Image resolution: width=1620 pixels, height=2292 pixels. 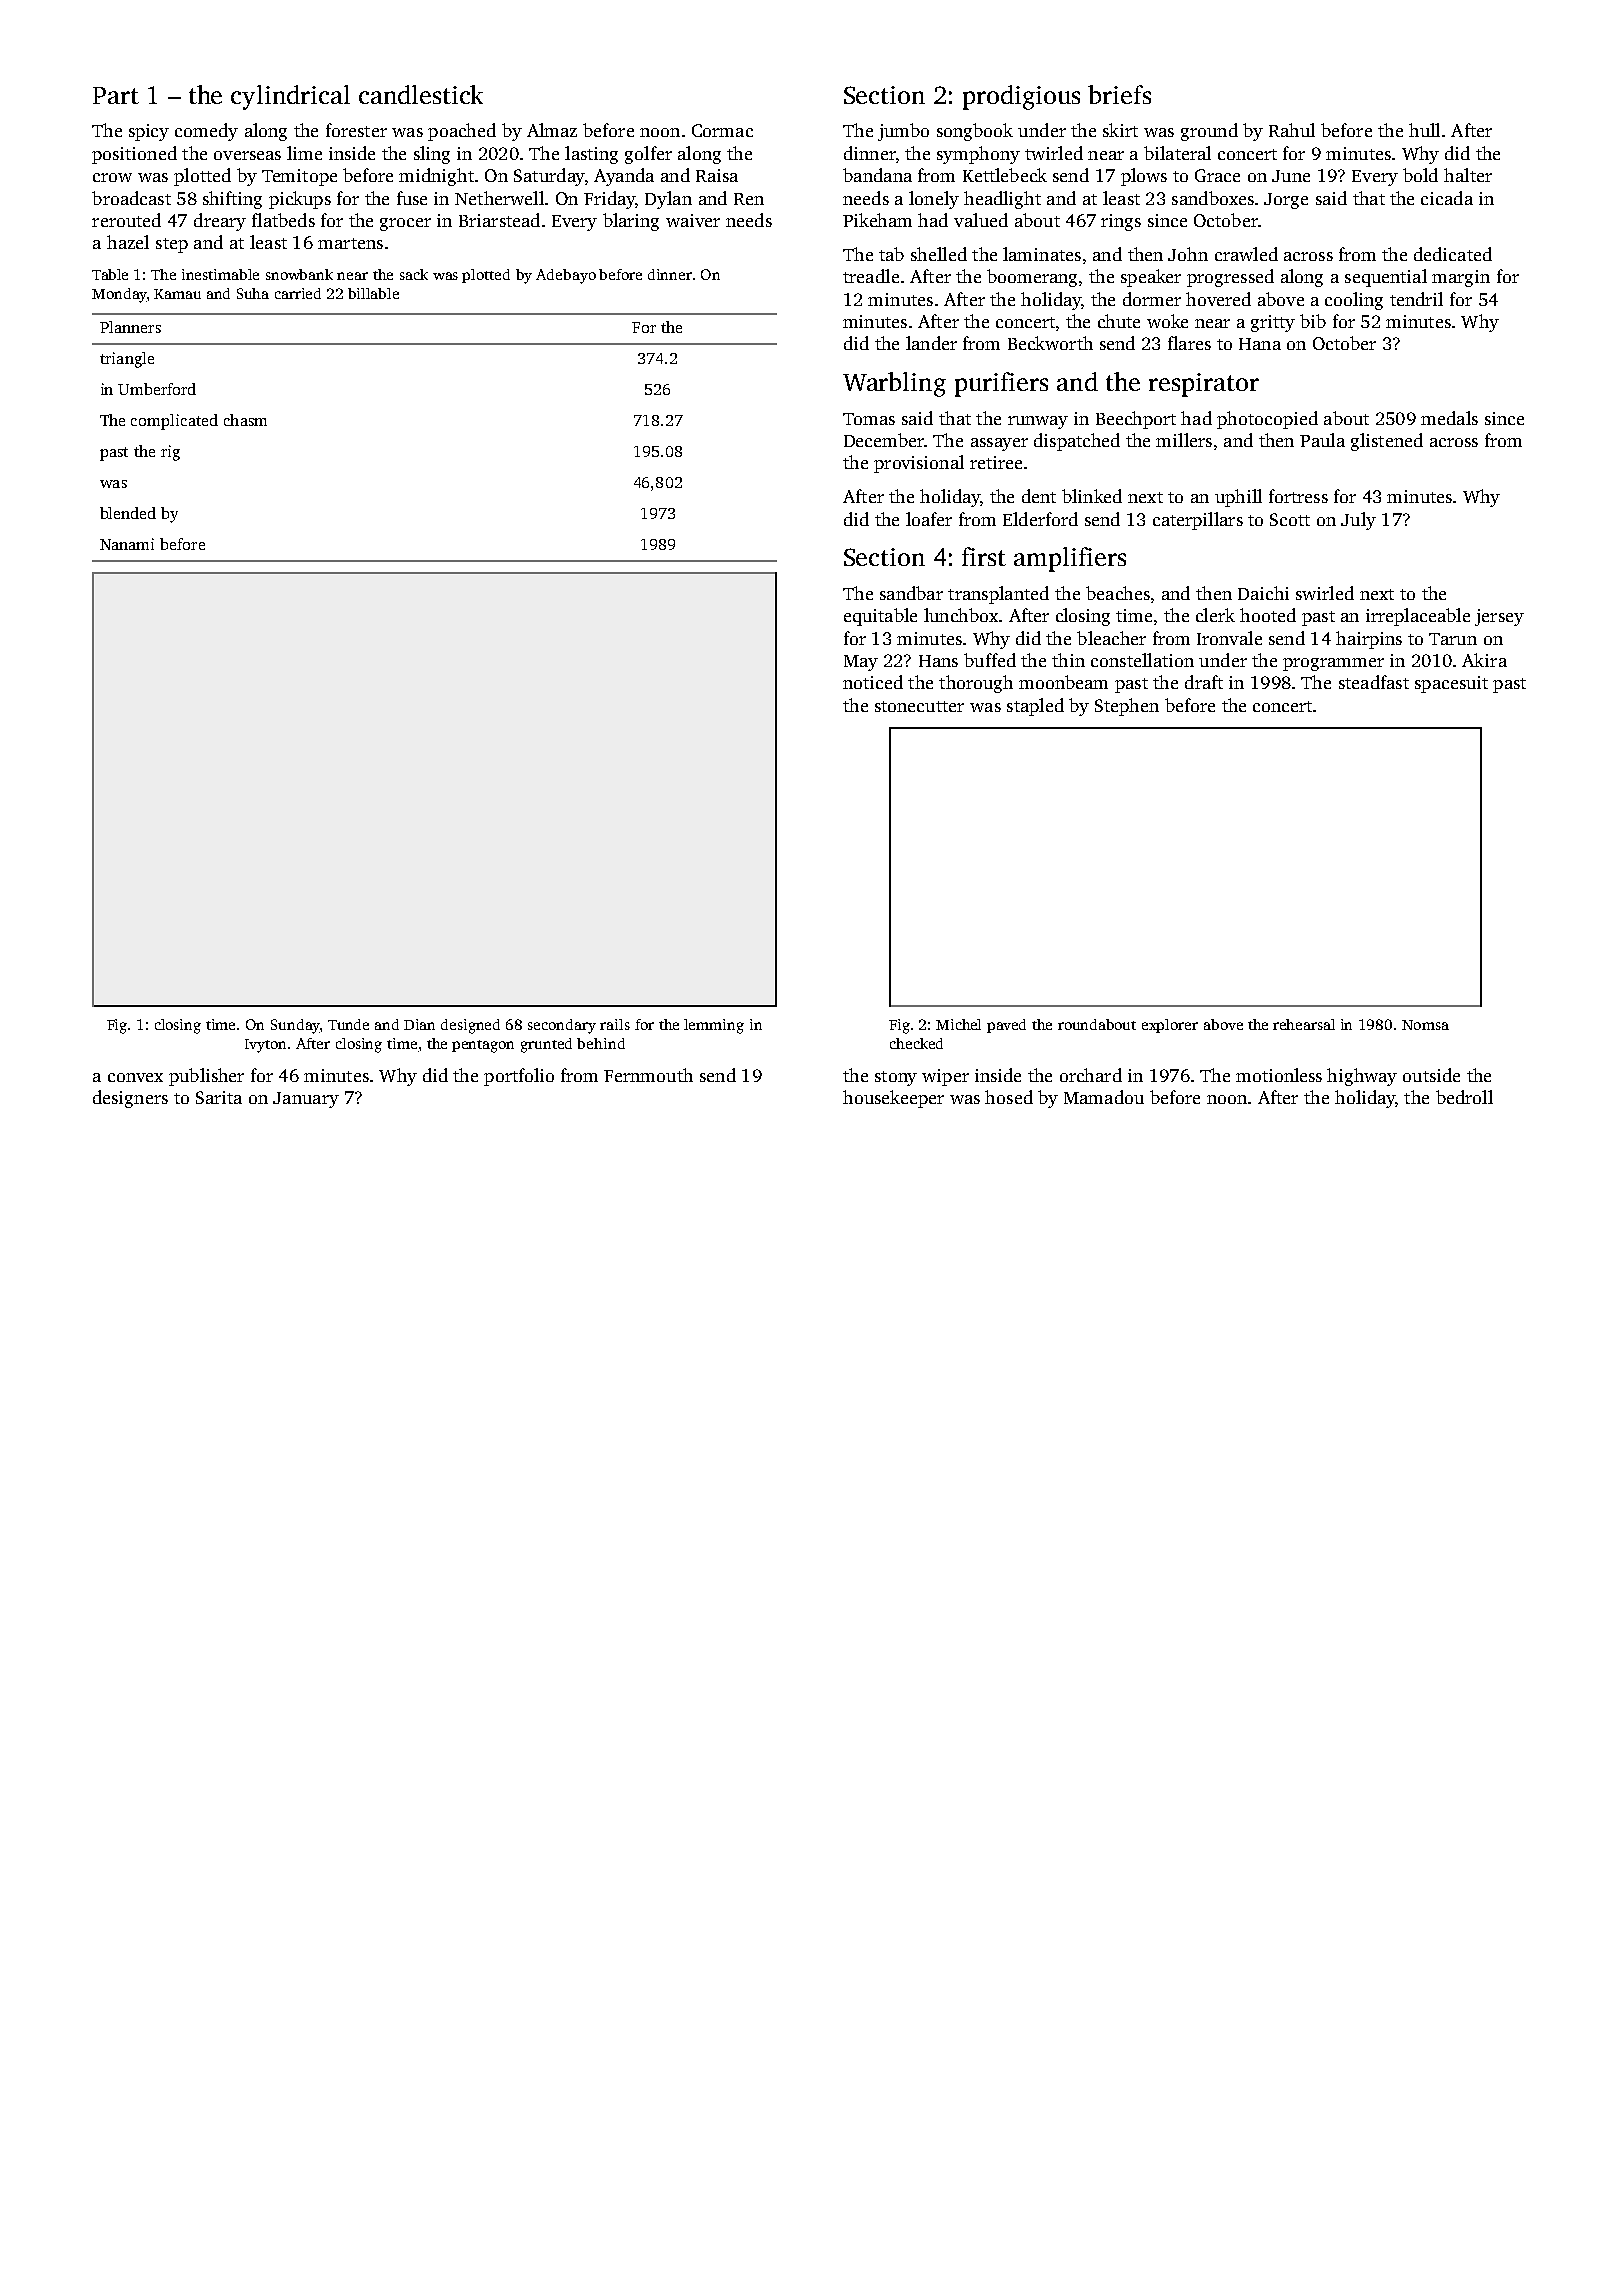 What do you see at coordinates (1374, 682) in the screenshot?
I see `steadfast` at bounding box center [1374, 682].
